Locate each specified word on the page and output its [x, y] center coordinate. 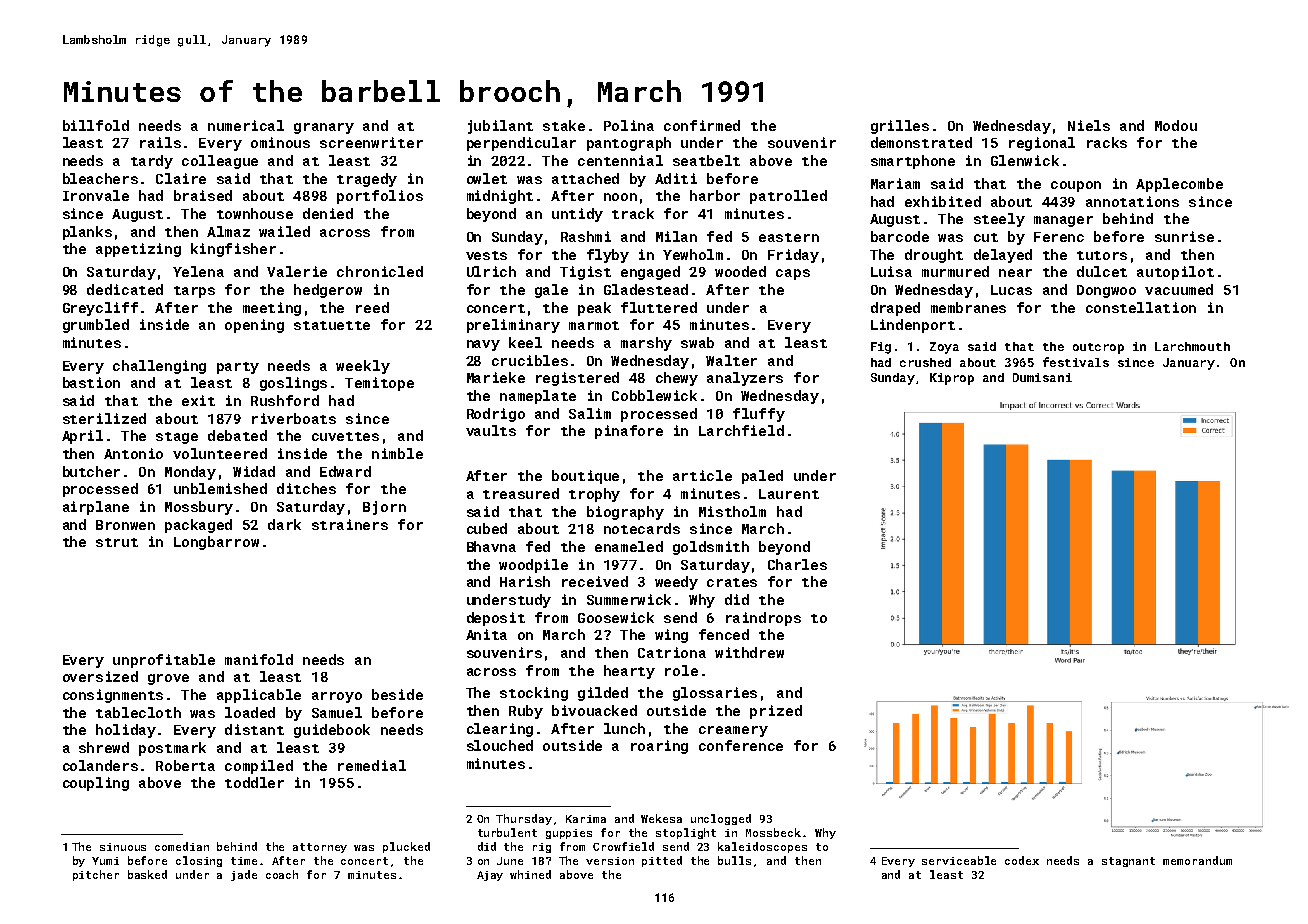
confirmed [702, 125]
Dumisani [1042, 377]
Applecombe [1179, 185]
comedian [182, 846]
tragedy [367, 180]
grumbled [96, 326]
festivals [1076, 362]
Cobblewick [654, 395]
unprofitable [164, 661]
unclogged [721, 819]
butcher [91, 471]
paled [762, 477]
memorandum [1197, 860]
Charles [797, 564]
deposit [496, 619]
